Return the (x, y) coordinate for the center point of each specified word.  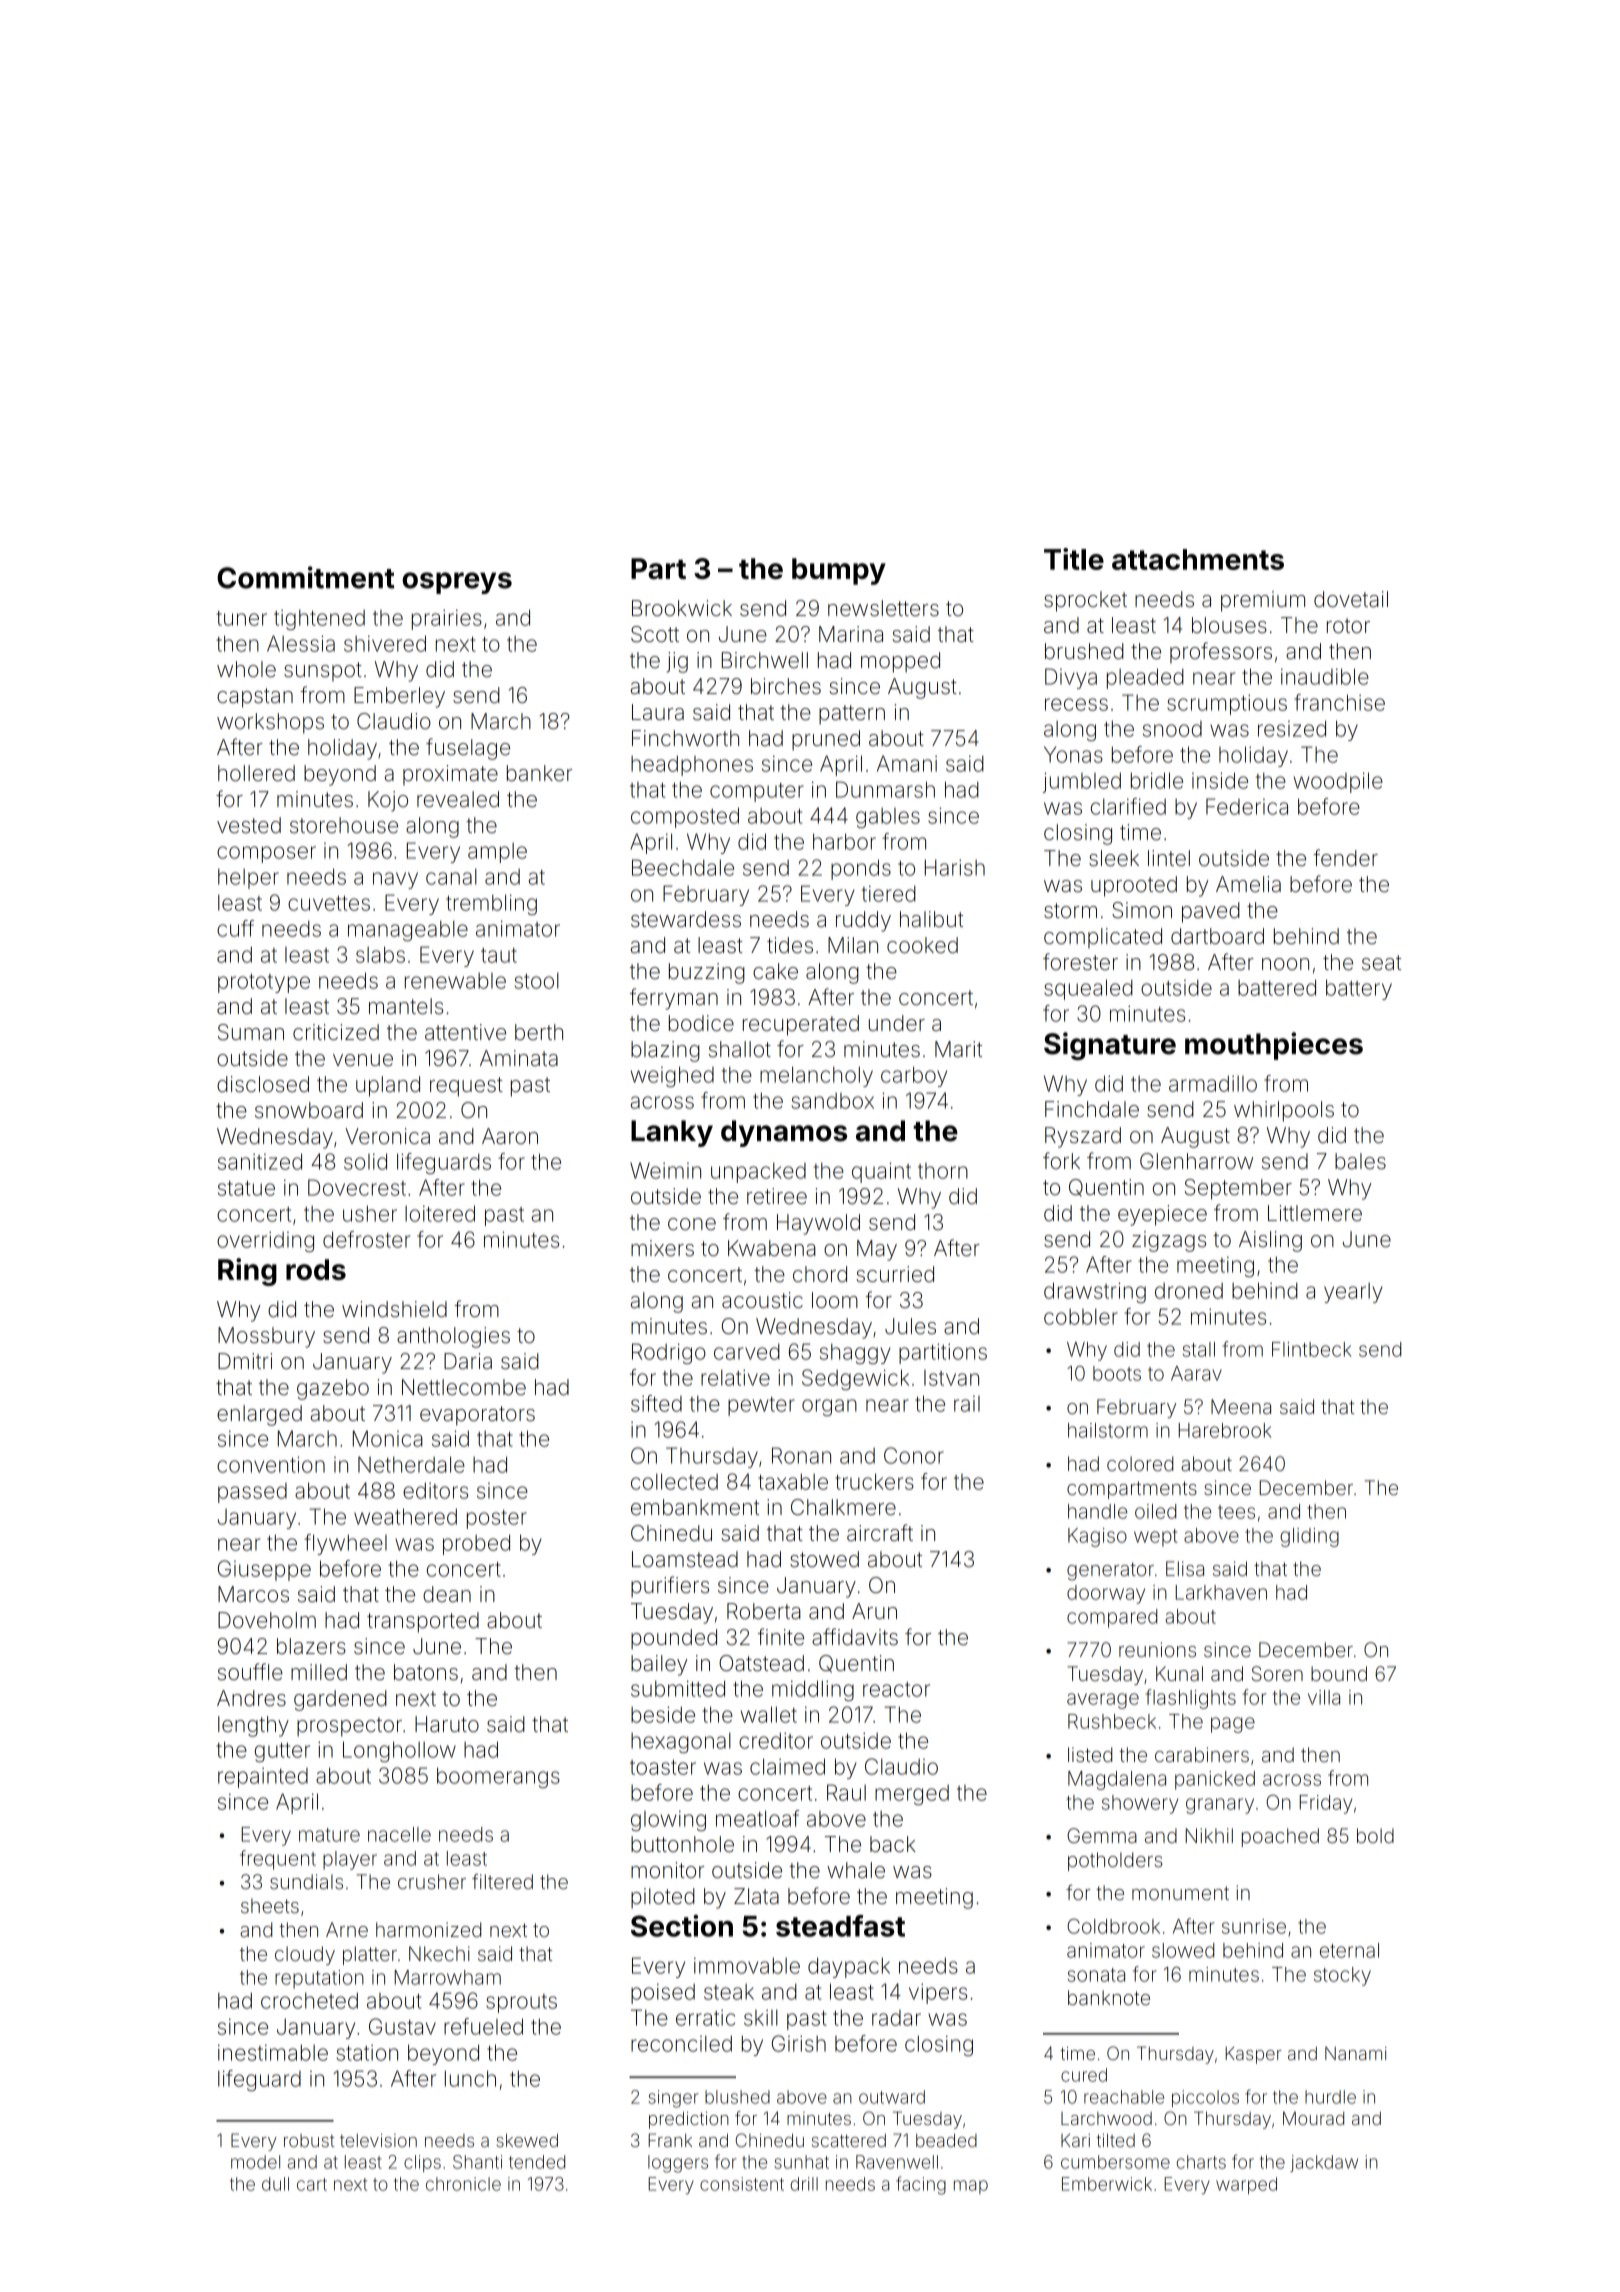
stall (1198, 1349)
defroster (366, 1239)
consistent (742, 2184)
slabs (380, 954)
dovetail (1351, 599)
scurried (895, 1274)
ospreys (457, 583)
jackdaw (1324, 2163)
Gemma (1102, 1835)
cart (312, 2184)
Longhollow (399, 1751)
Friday (1326, 1804)
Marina (851, 634)
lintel (1169, 858)
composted (685, 817)
